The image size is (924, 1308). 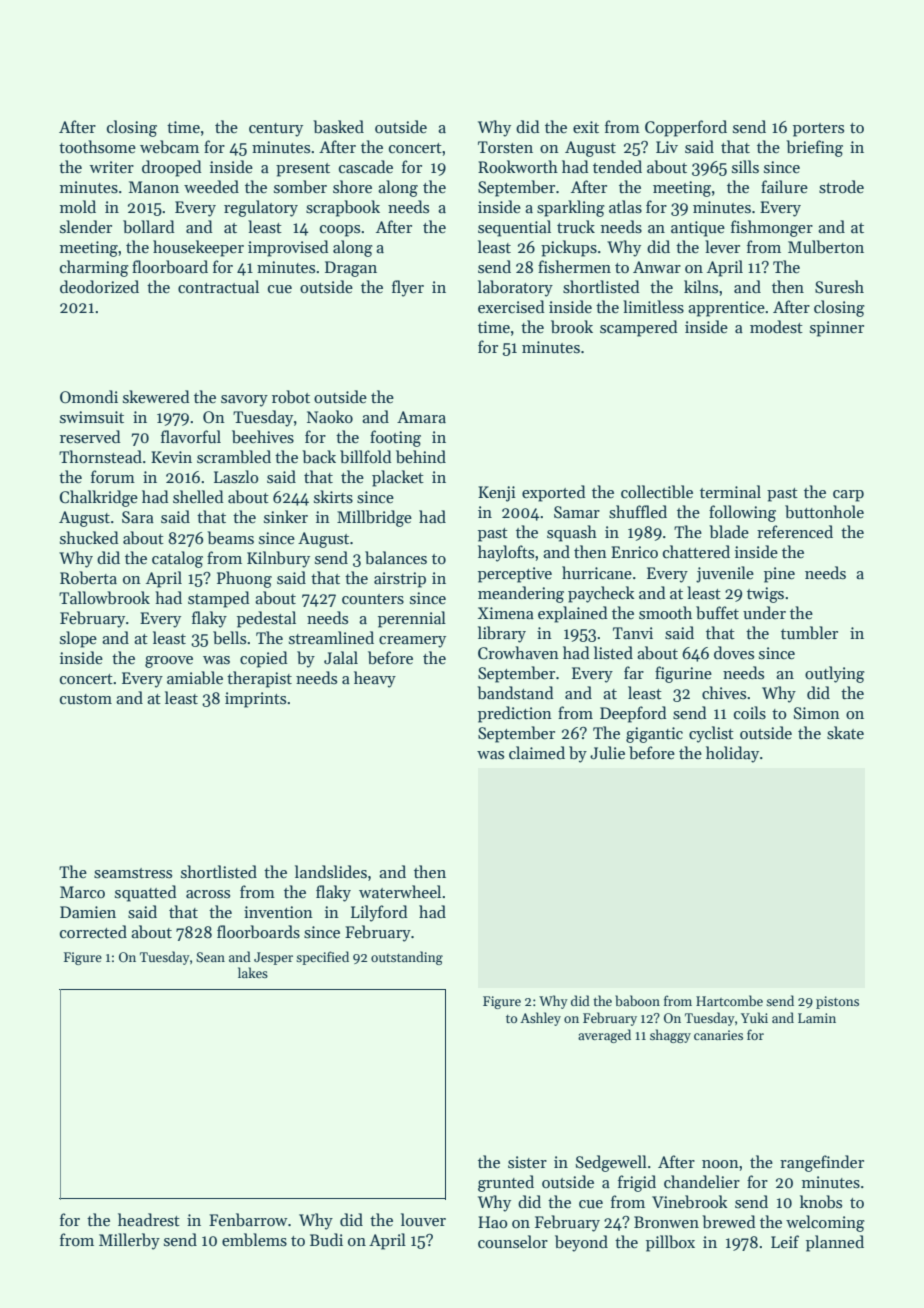 I want to click on sister, so click(x=527, y=1162).
